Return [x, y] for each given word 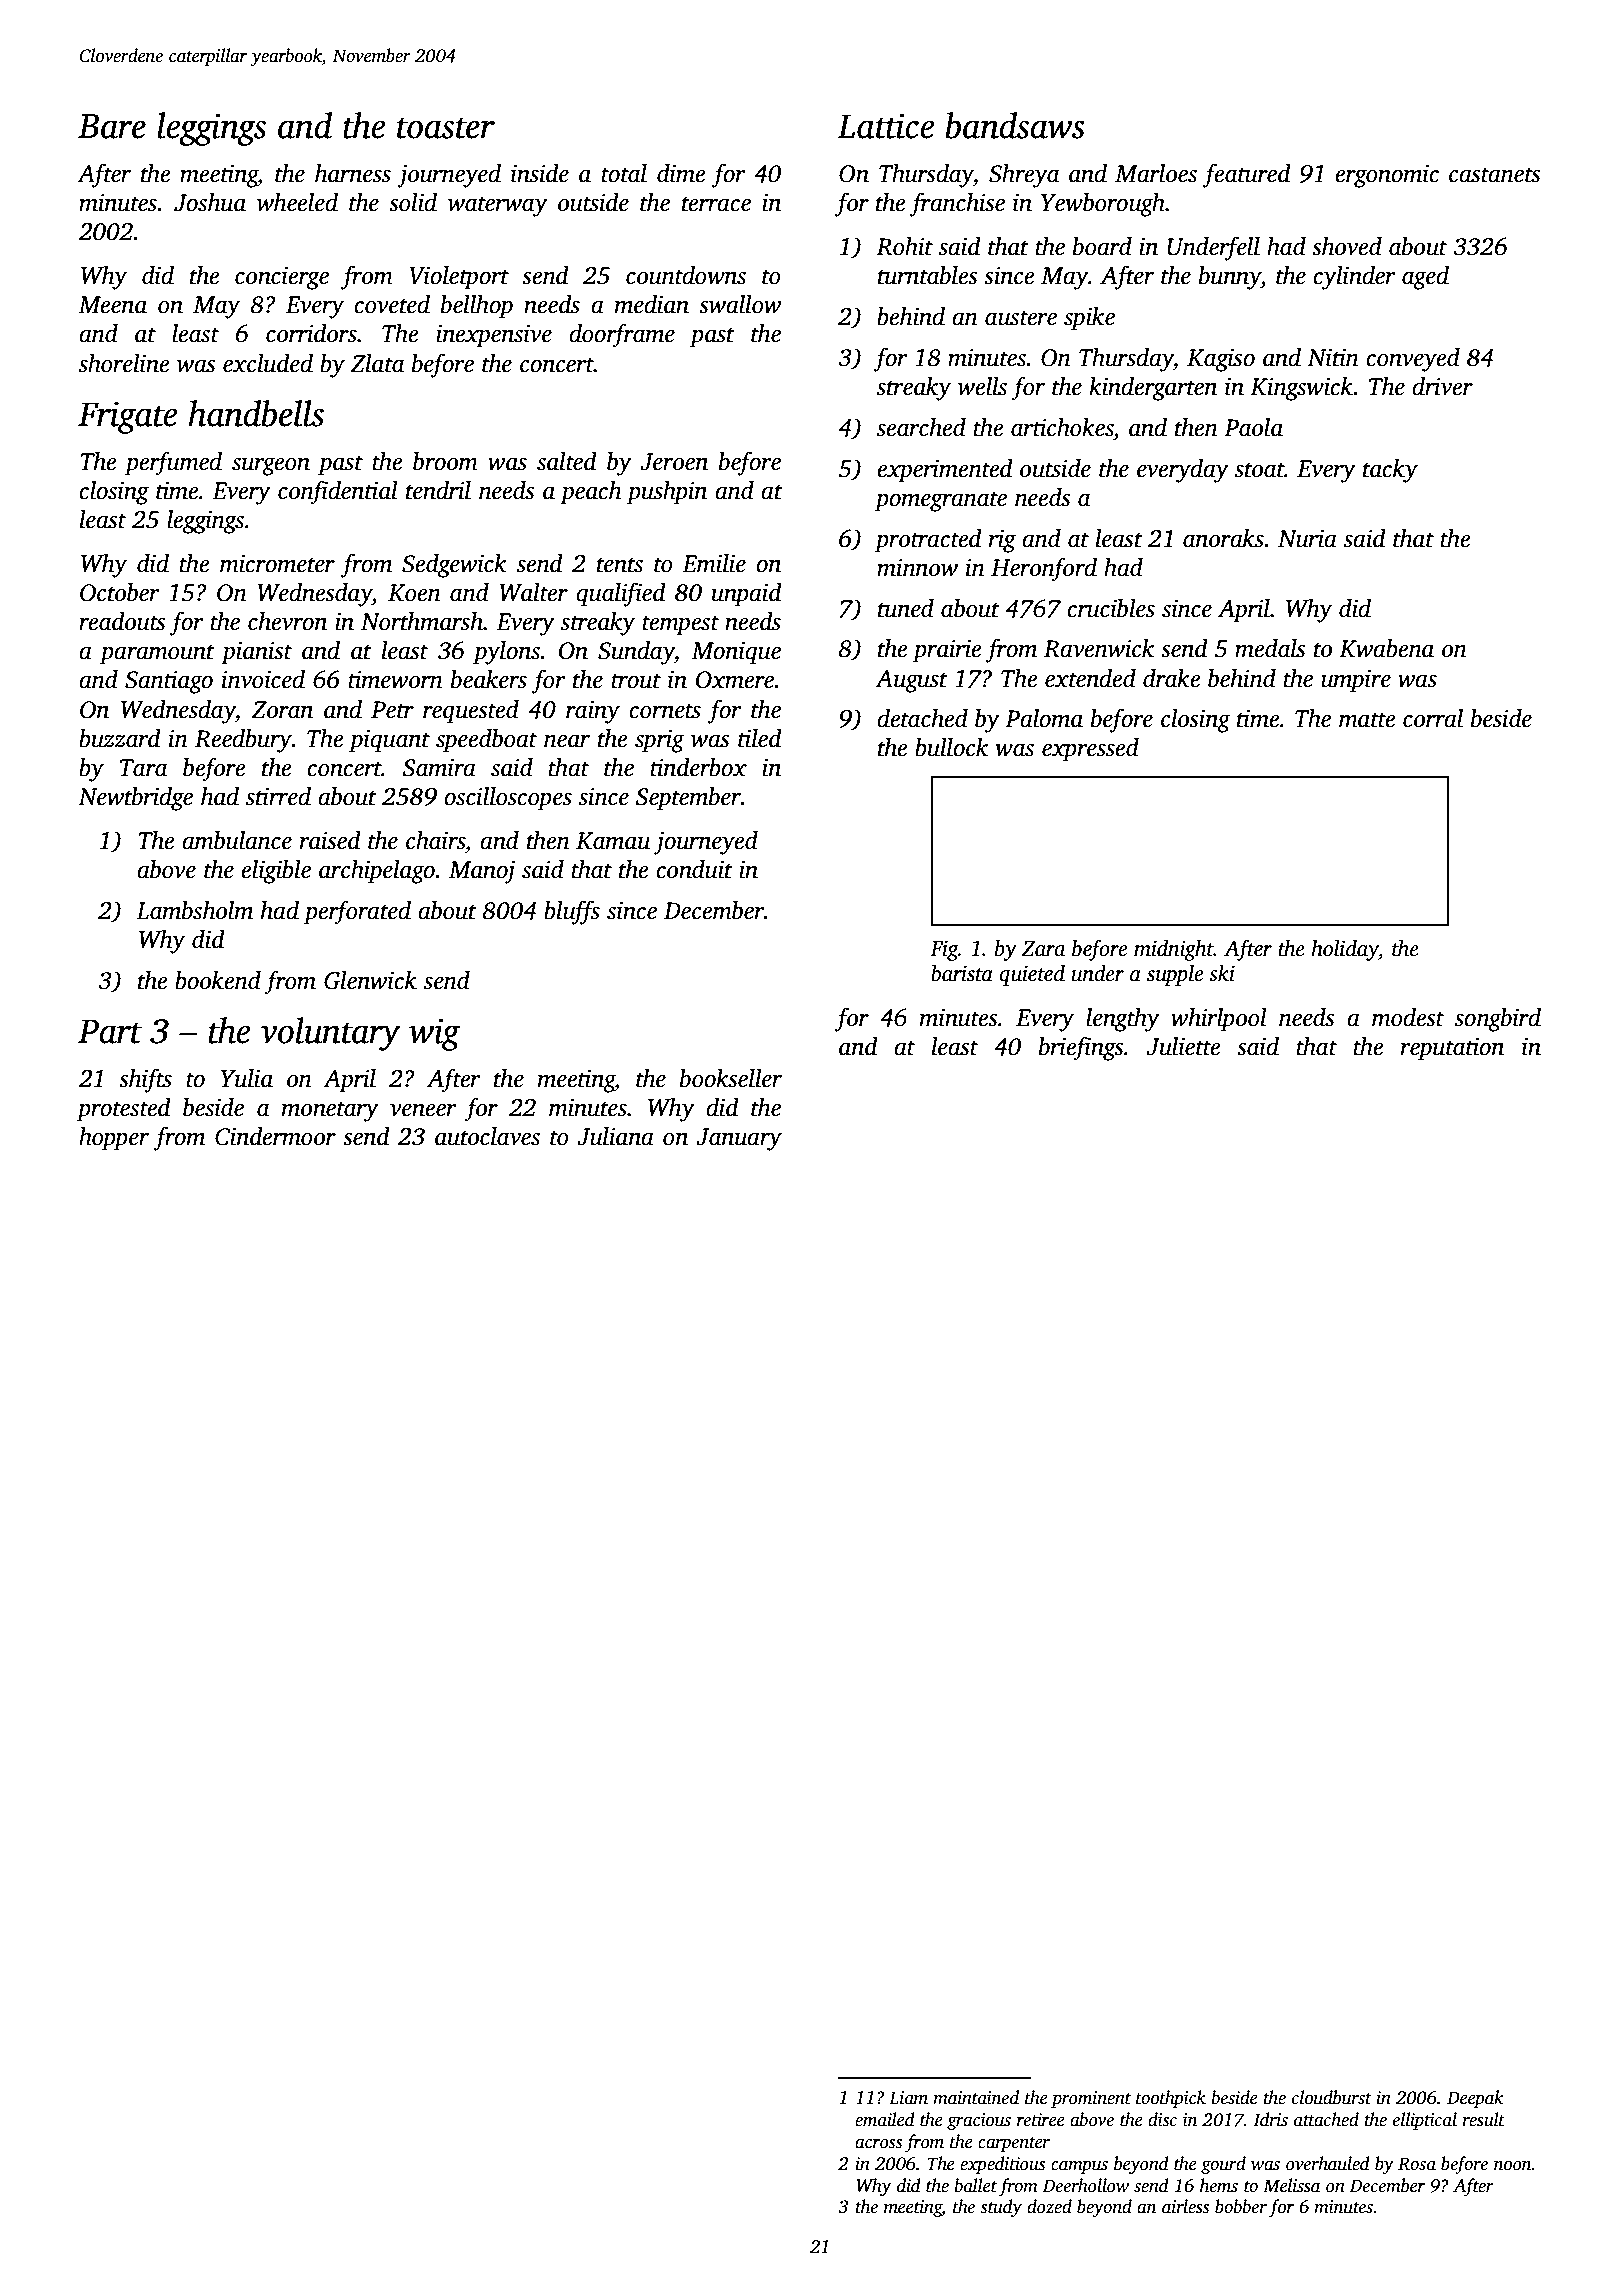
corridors [311, 333]
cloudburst [1332, 2097]
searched [921, 427]
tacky [1390, 471]
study [1001, 2208]
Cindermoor [275, 1136]
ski [1222, 973]
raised [330, 840]
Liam [908, 2098]
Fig [944, 950]
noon [1513, 2166]
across [878, 2144]
